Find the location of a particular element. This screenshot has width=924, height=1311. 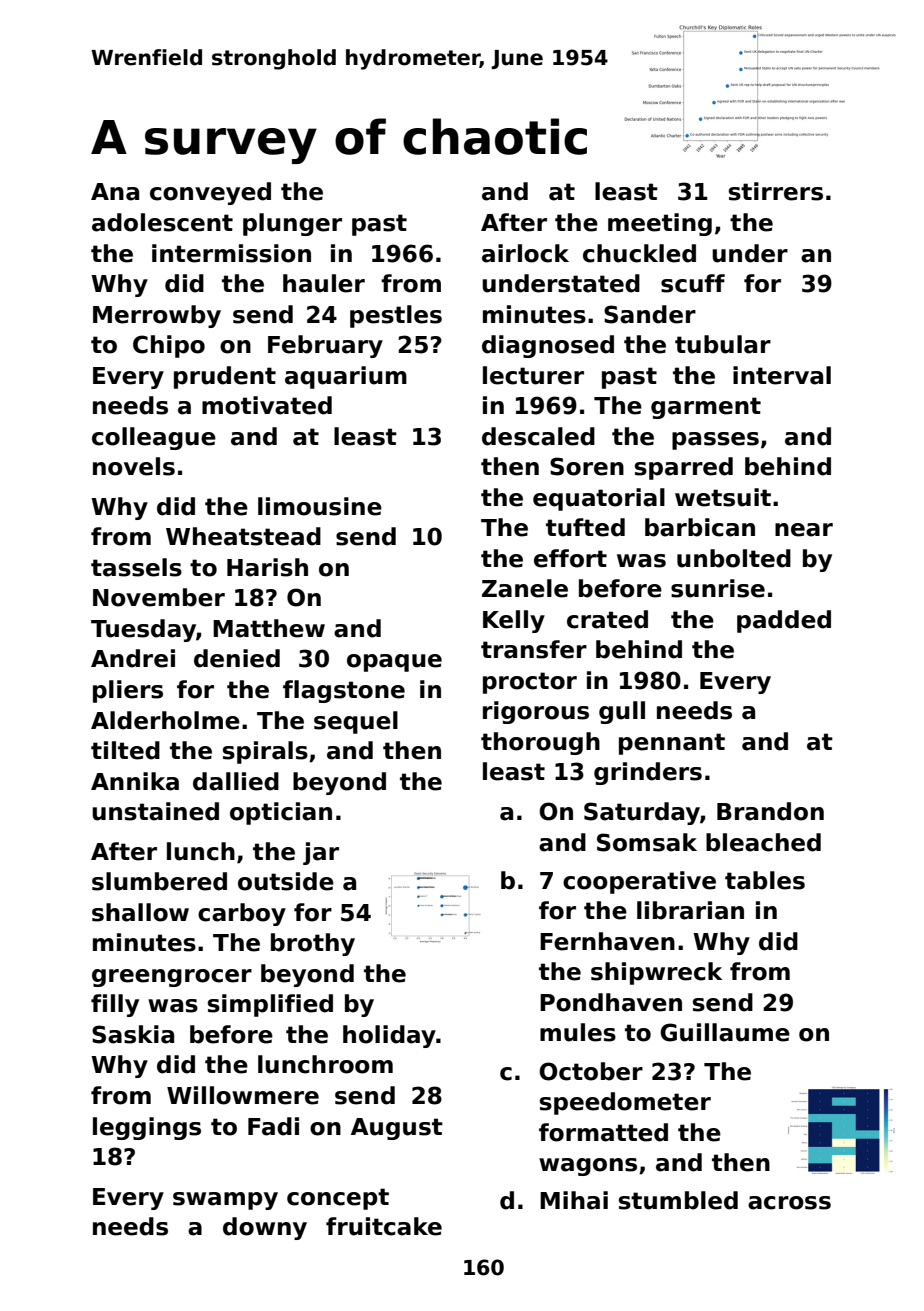

opaque is located at coordinates (394, 663).
